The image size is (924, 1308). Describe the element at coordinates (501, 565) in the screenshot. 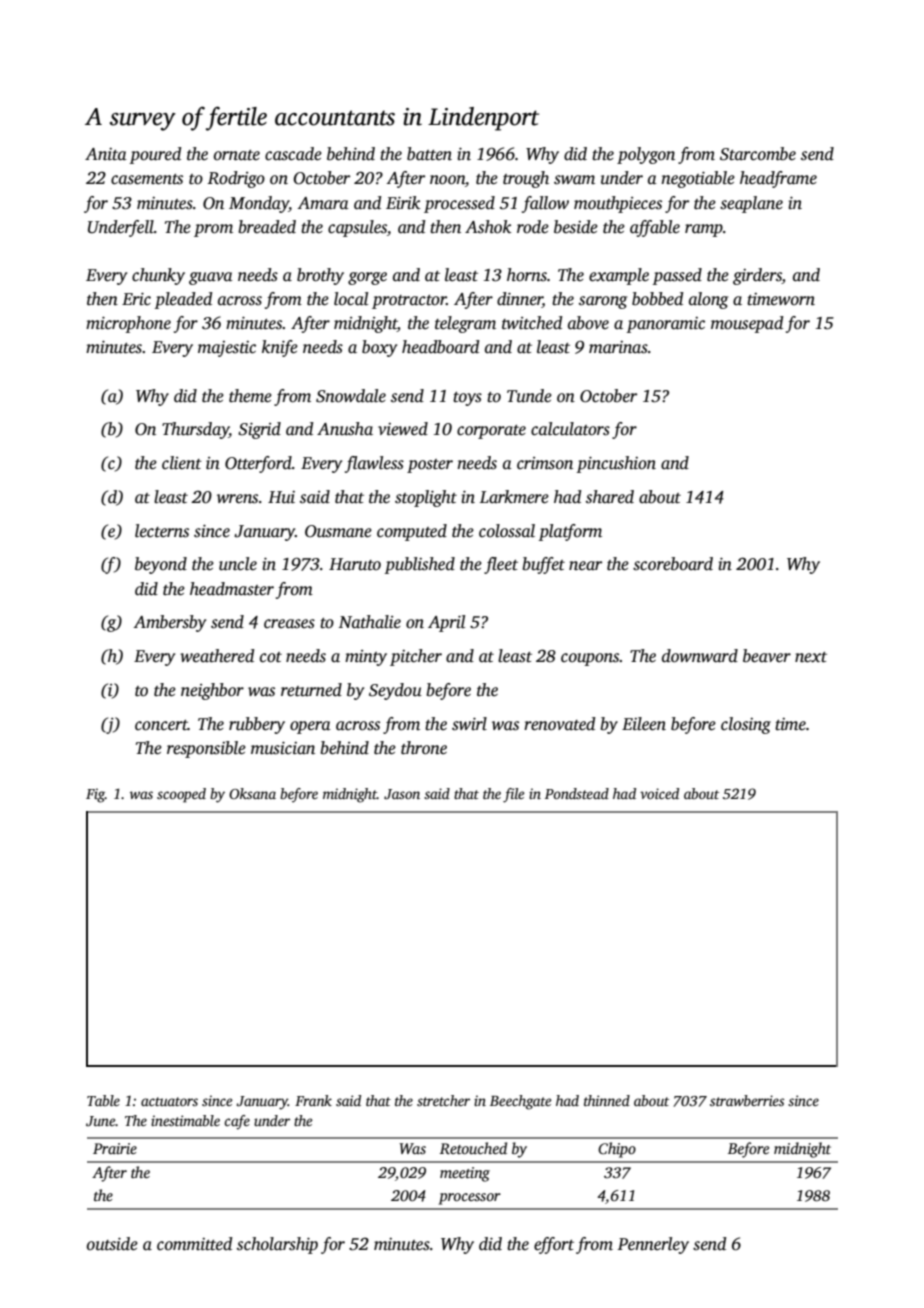

I see `fleet` at that location.
